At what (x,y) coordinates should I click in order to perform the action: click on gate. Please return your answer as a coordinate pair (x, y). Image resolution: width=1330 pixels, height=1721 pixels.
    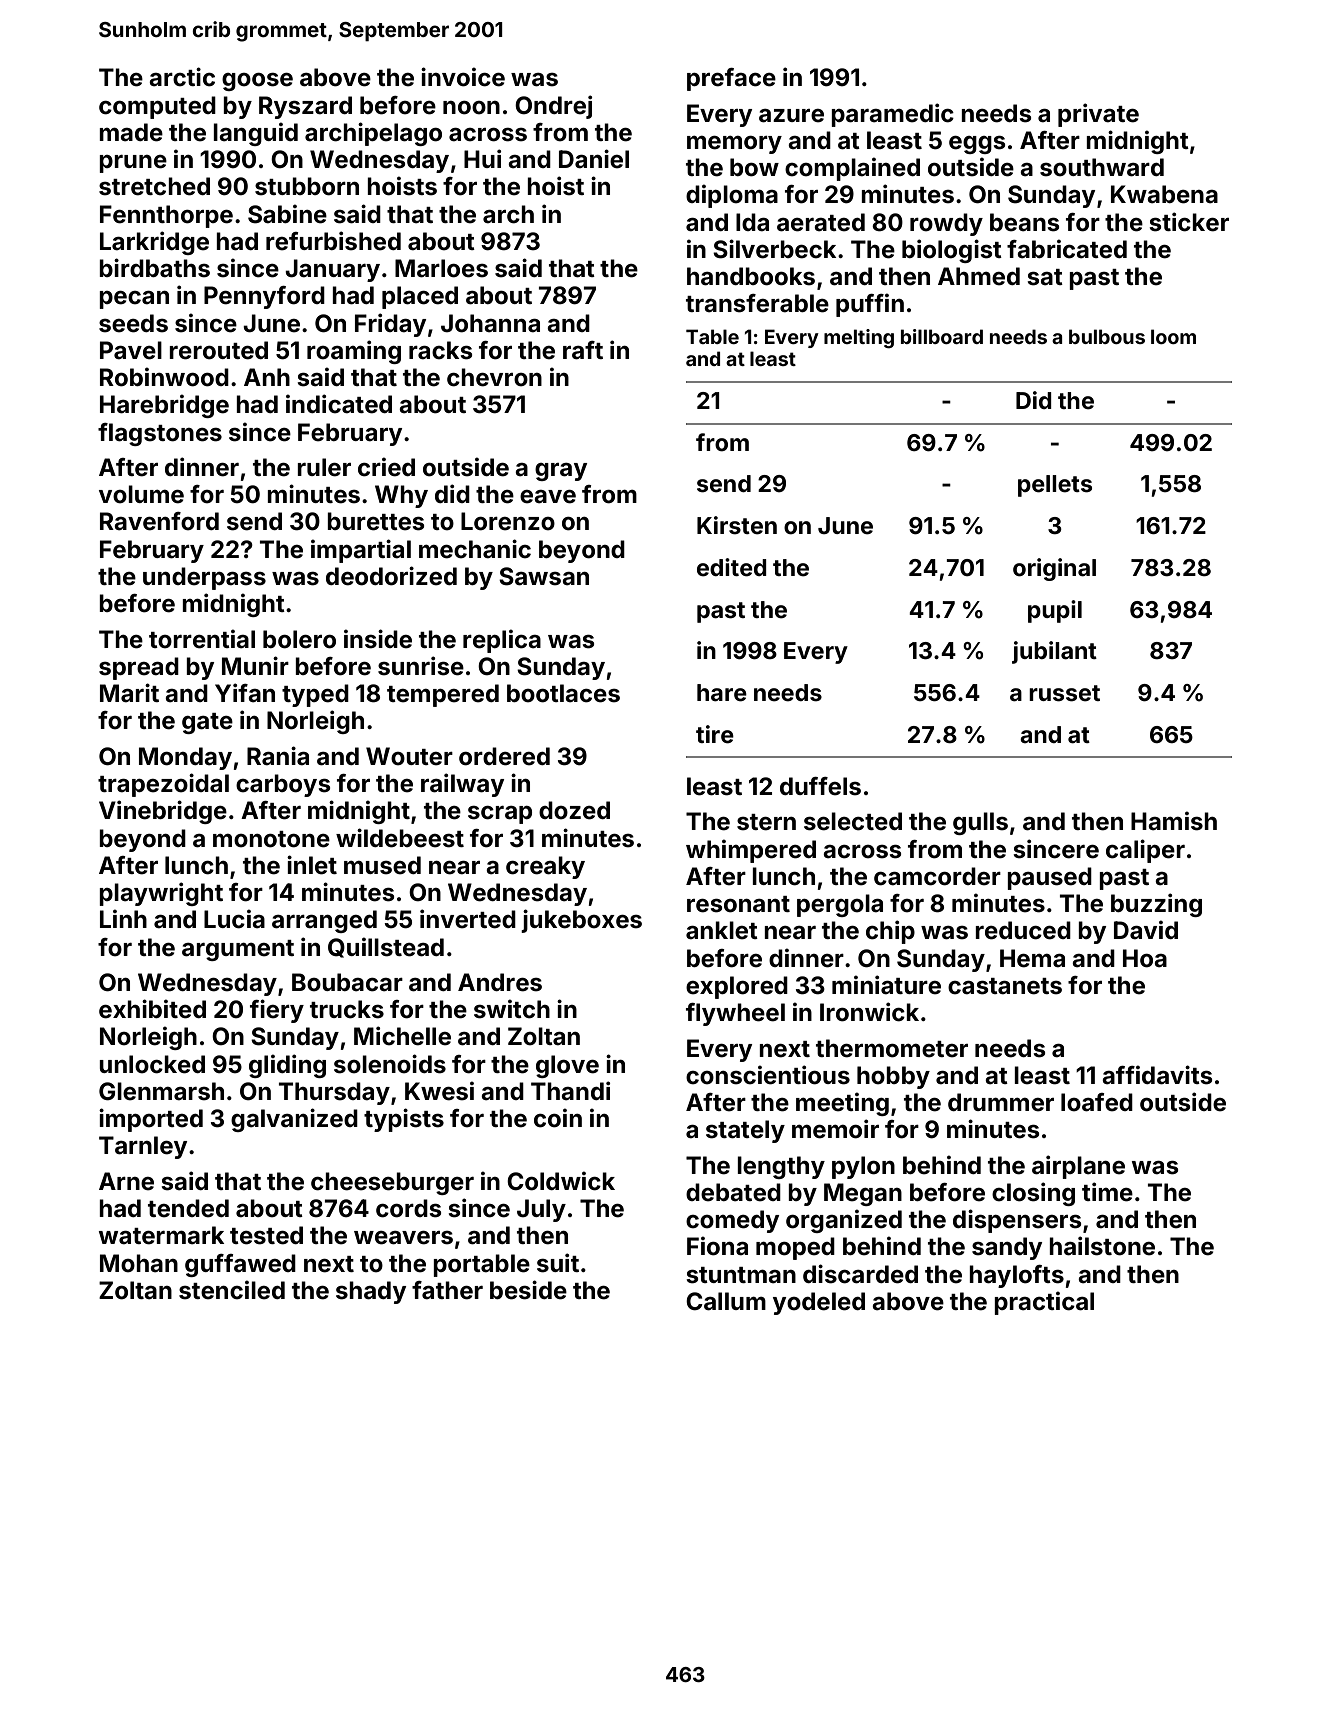
    Looking at the image, I should click on (207, 723).
